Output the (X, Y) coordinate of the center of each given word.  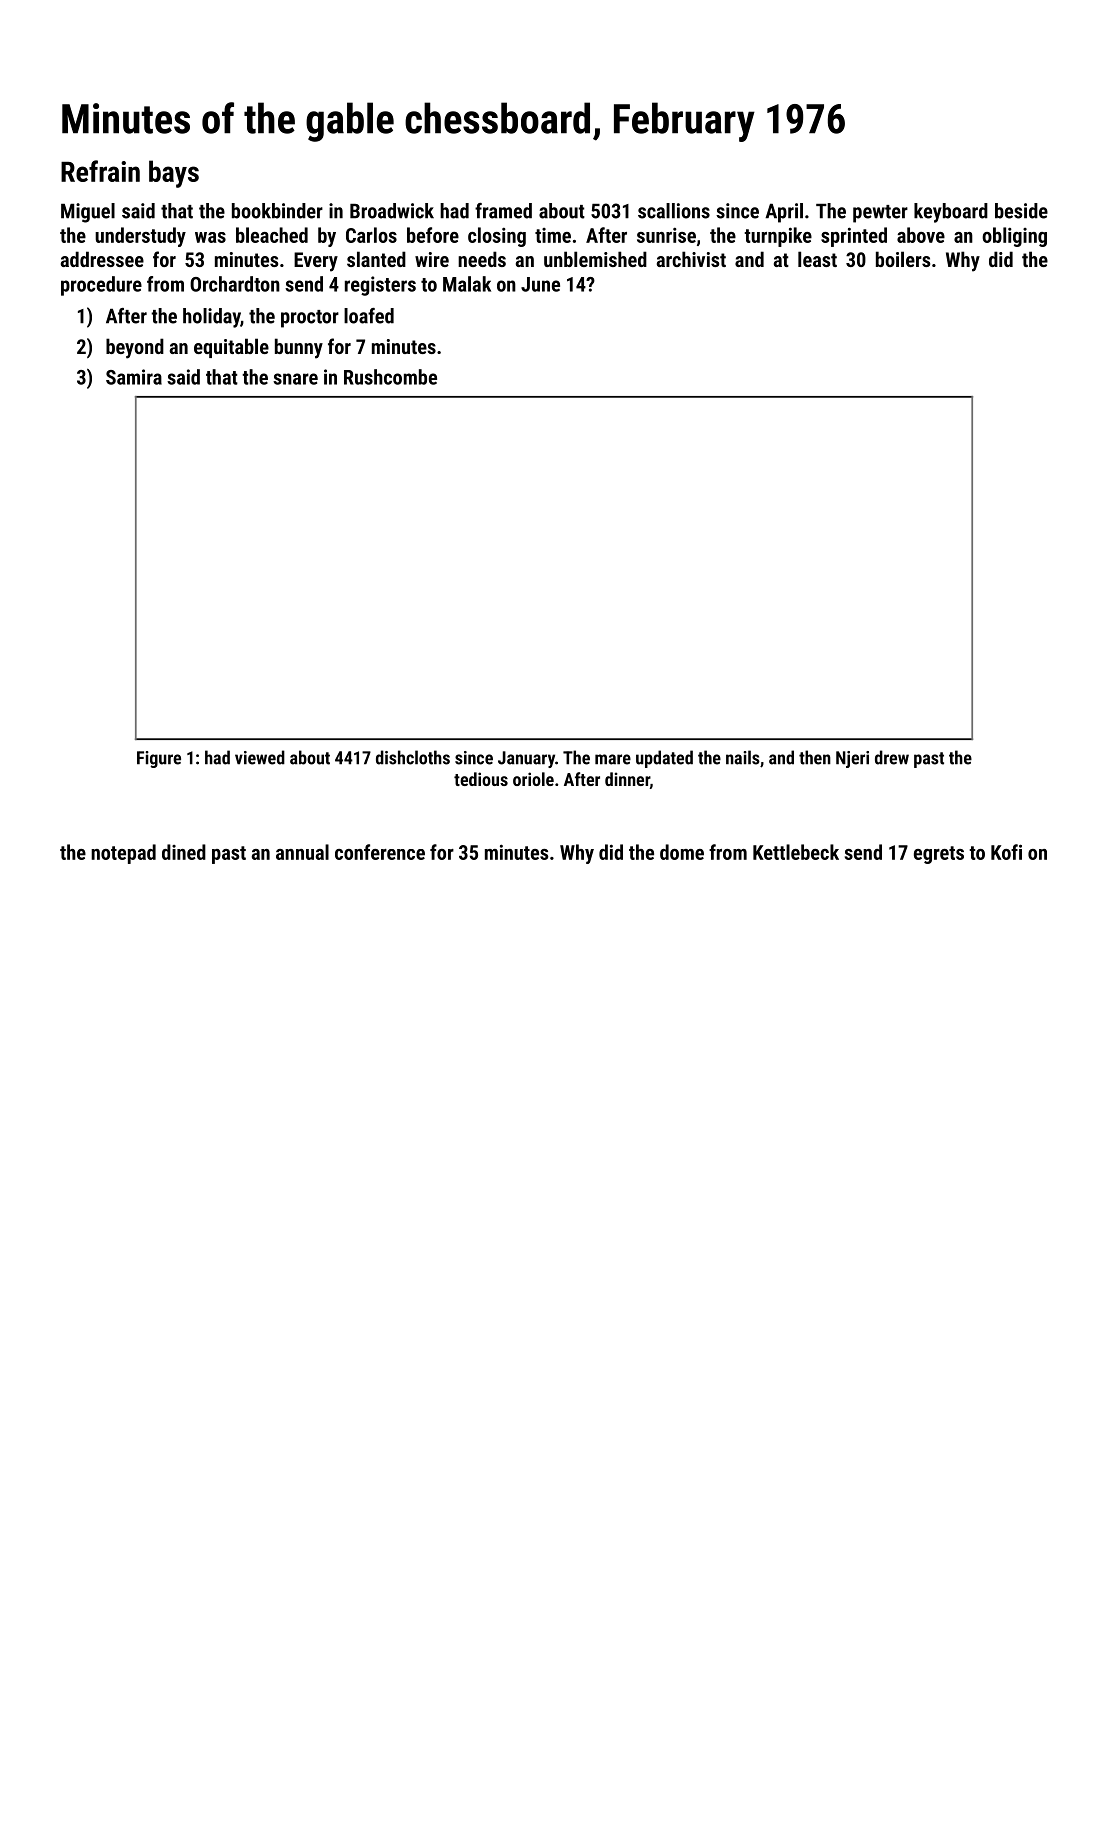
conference (380, 852)
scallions (674, 211)
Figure (159, 759)
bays (174, 174)
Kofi (1006, 852)
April (784, 213)
